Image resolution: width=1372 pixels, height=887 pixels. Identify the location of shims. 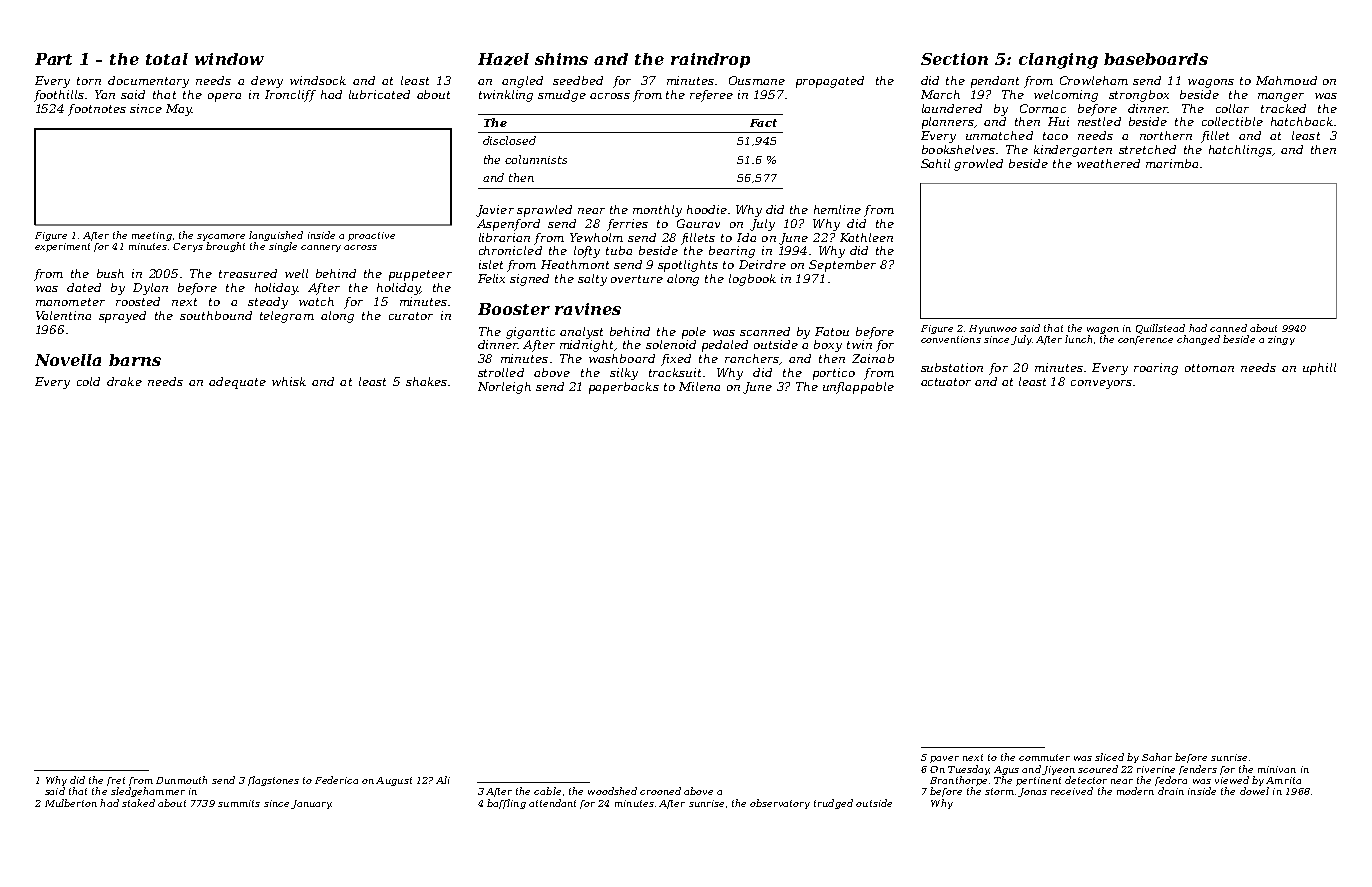
(561, 59).
